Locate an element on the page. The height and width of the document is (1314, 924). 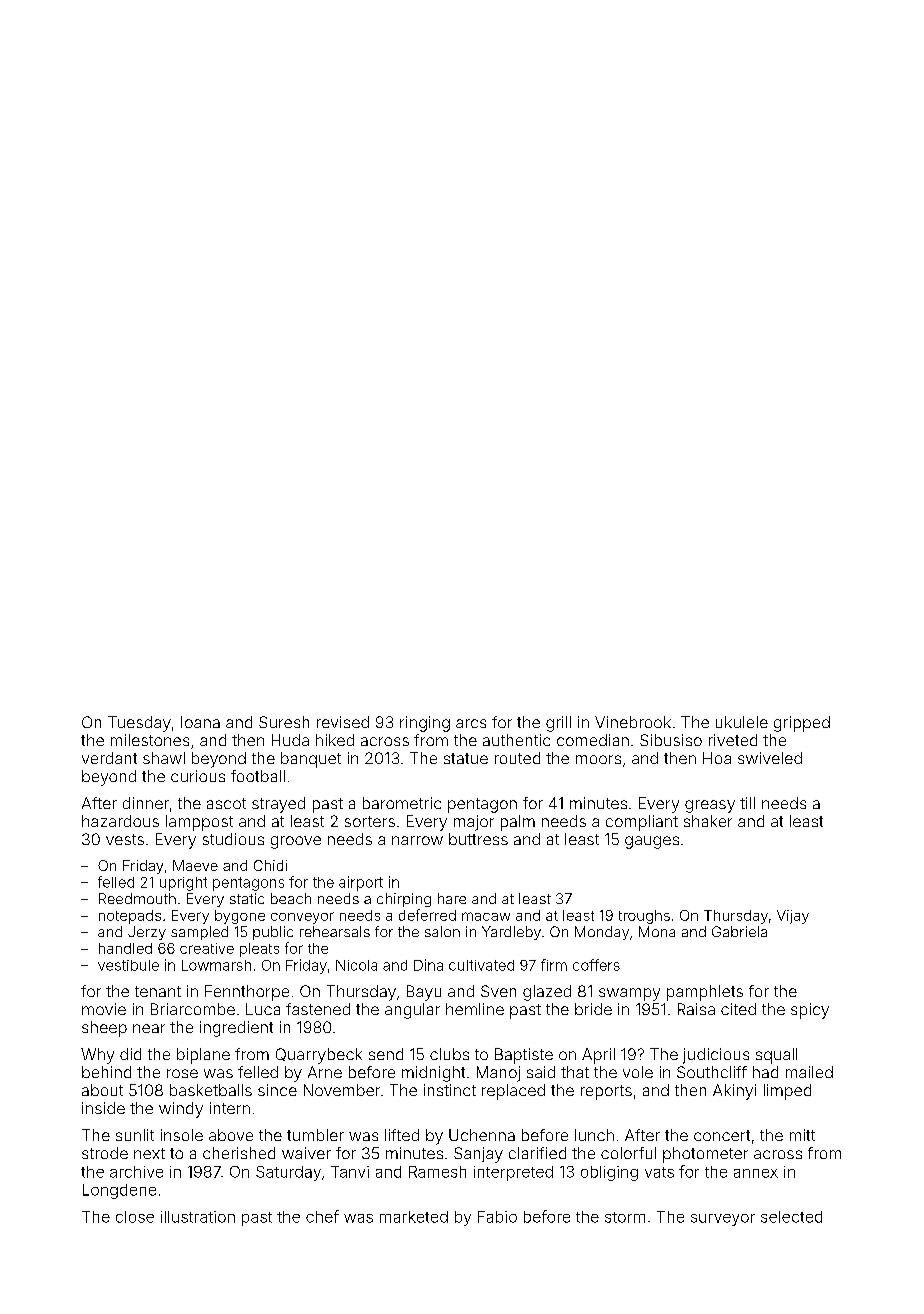
milestones is located at coordinates (150, 740).
